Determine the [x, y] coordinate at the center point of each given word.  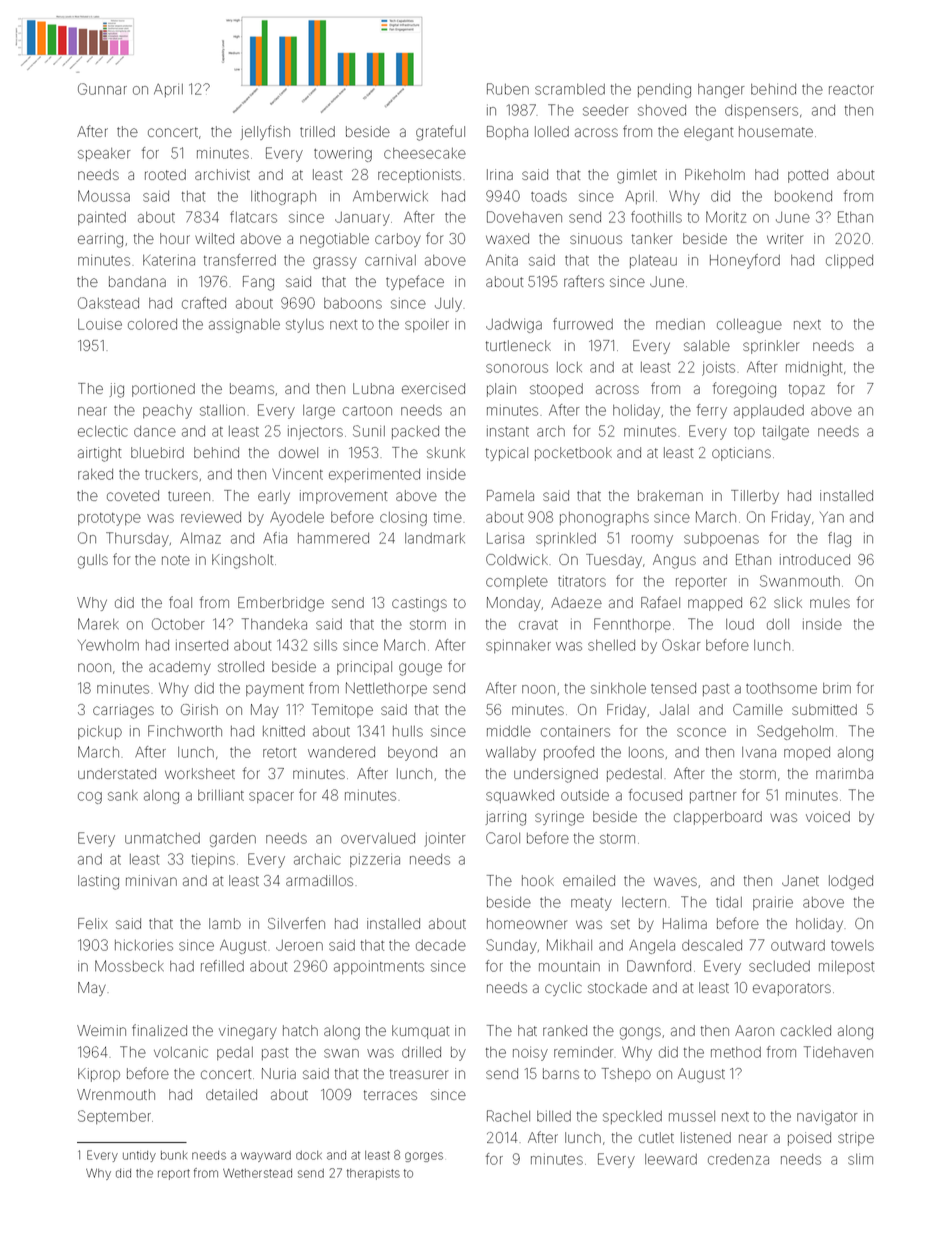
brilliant [221, 795]
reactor [851, 90]
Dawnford [659, 966]
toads [549, 196]
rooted [165, 174]
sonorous [517, 368]
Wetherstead [257, 1173]
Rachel [508, 1116]
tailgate [786, 432]
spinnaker [518, 646]
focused [655, 795]
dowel [298, 452]
